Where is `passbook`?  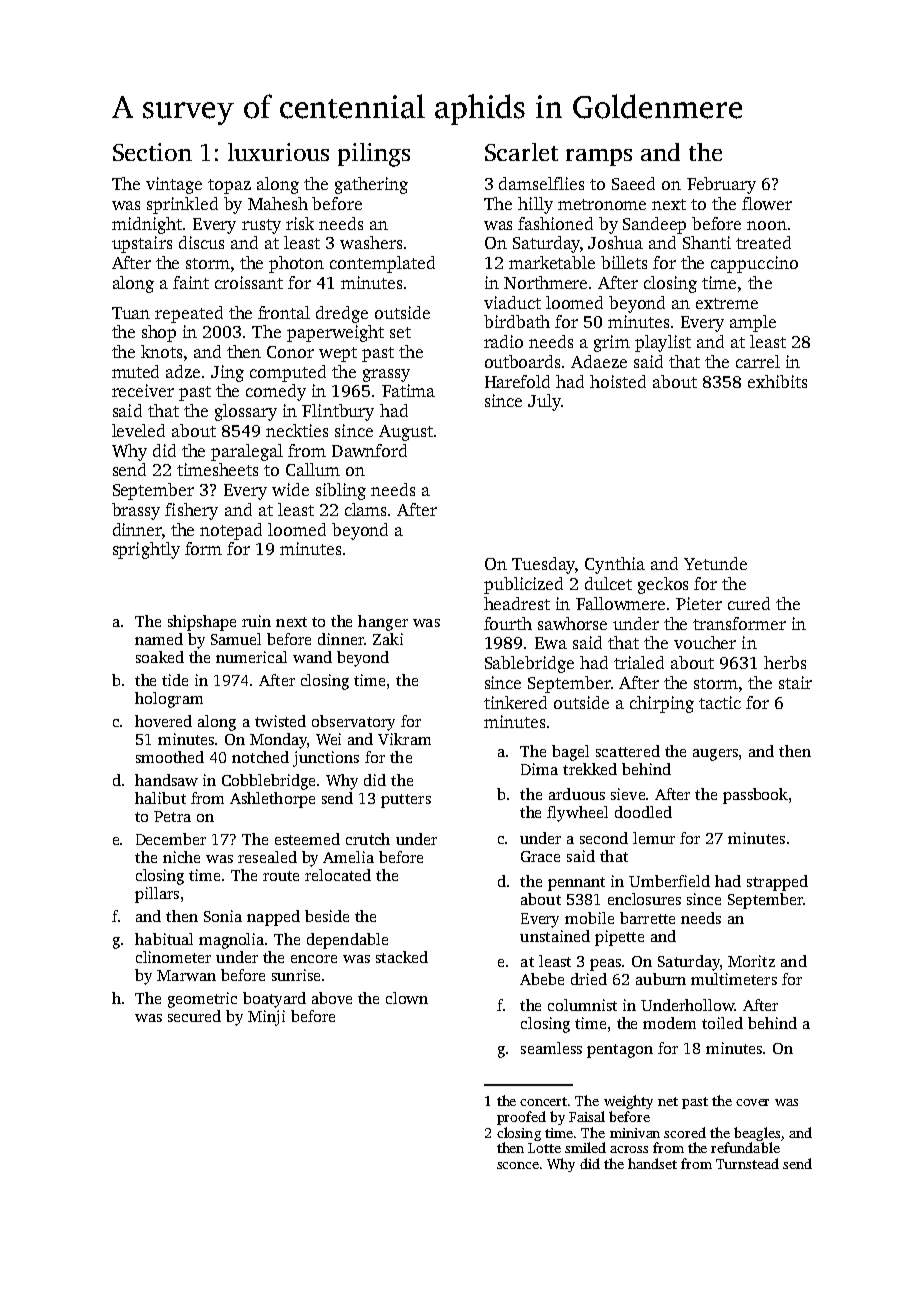
passbook is located at coordinates (755, 796).
